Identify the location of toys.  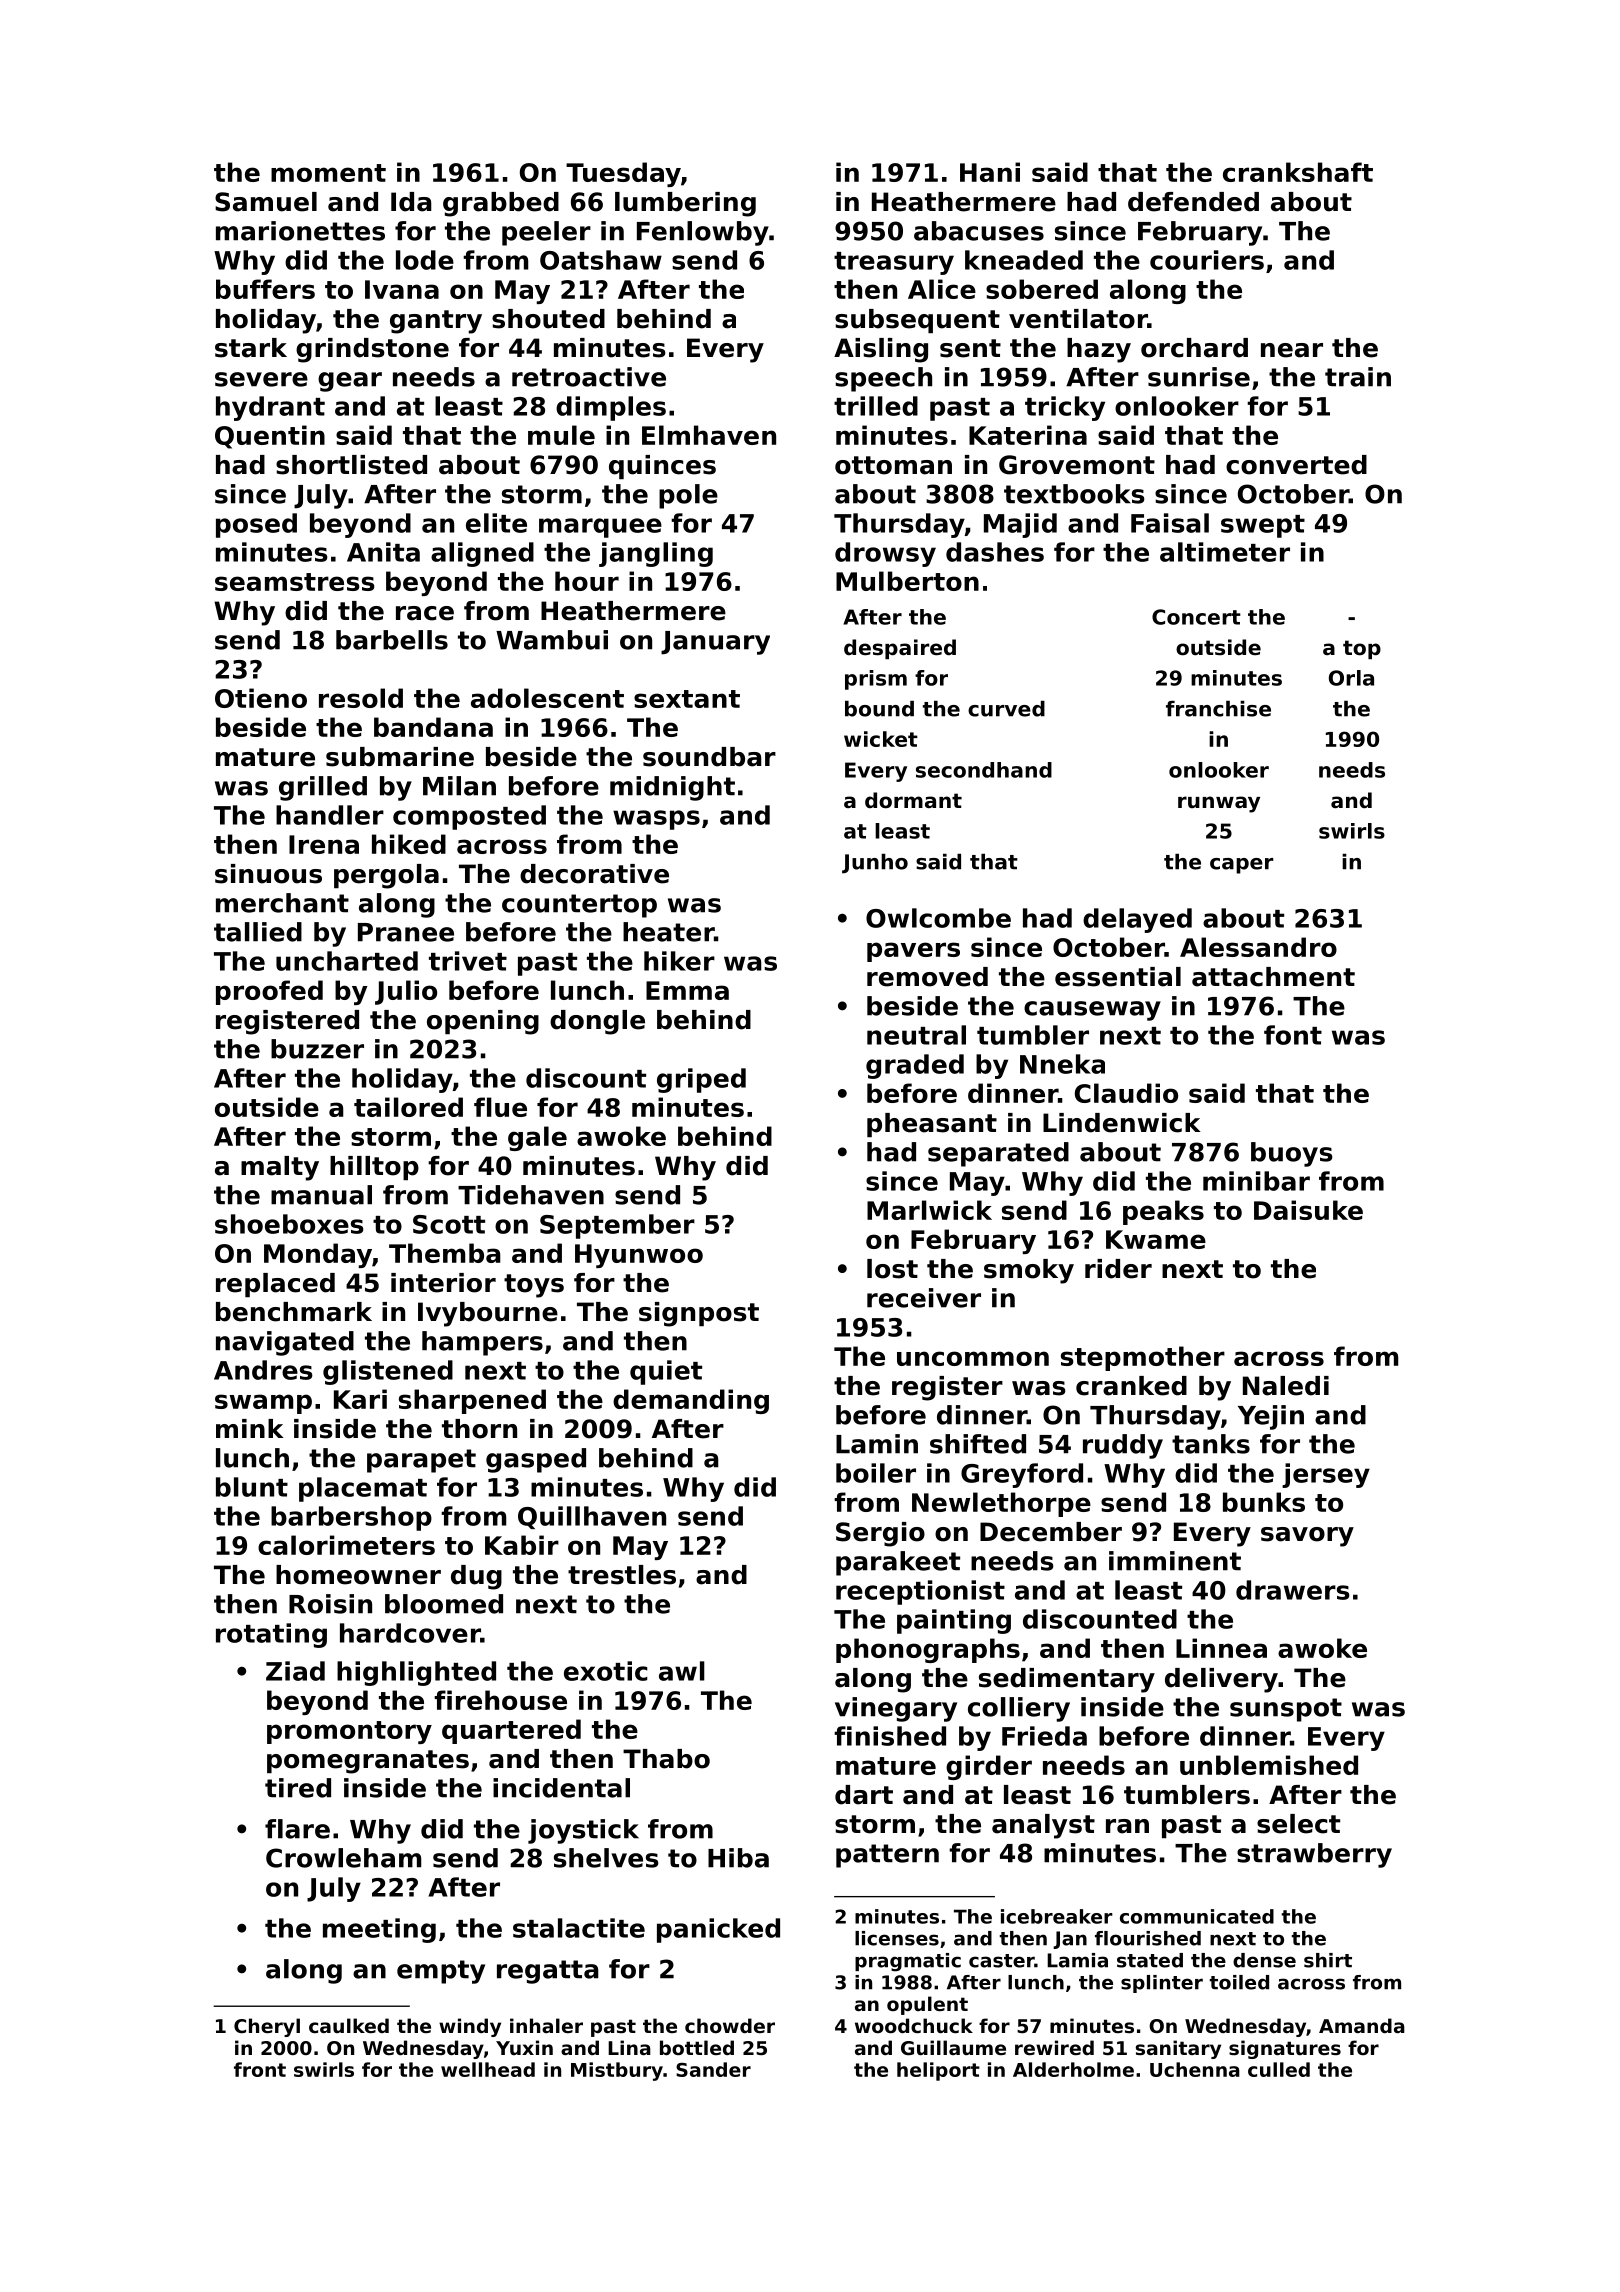
(534, 1286).
